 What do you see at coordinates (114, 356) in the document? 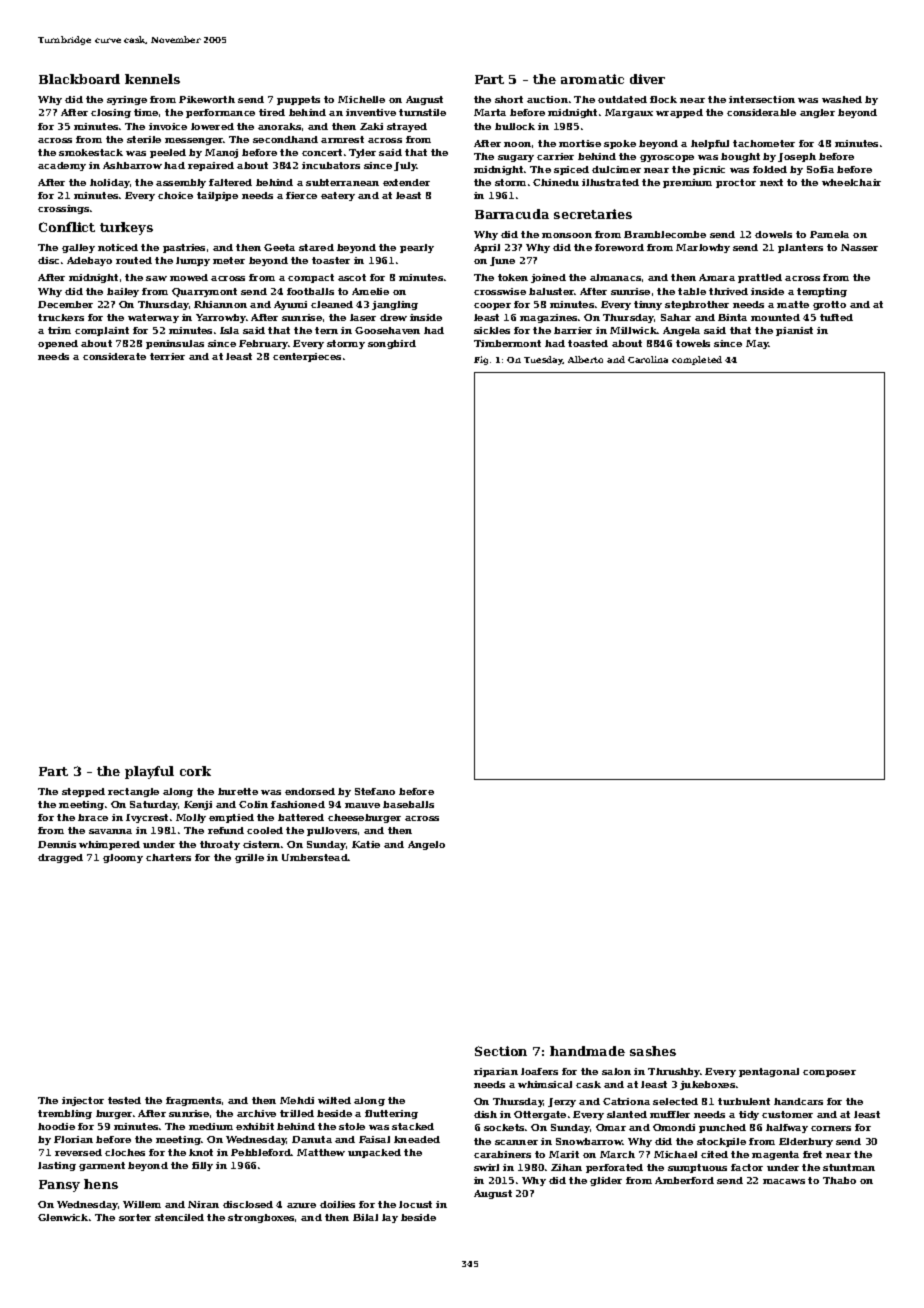
I see `considerate` at bounding box center [114, 356].
